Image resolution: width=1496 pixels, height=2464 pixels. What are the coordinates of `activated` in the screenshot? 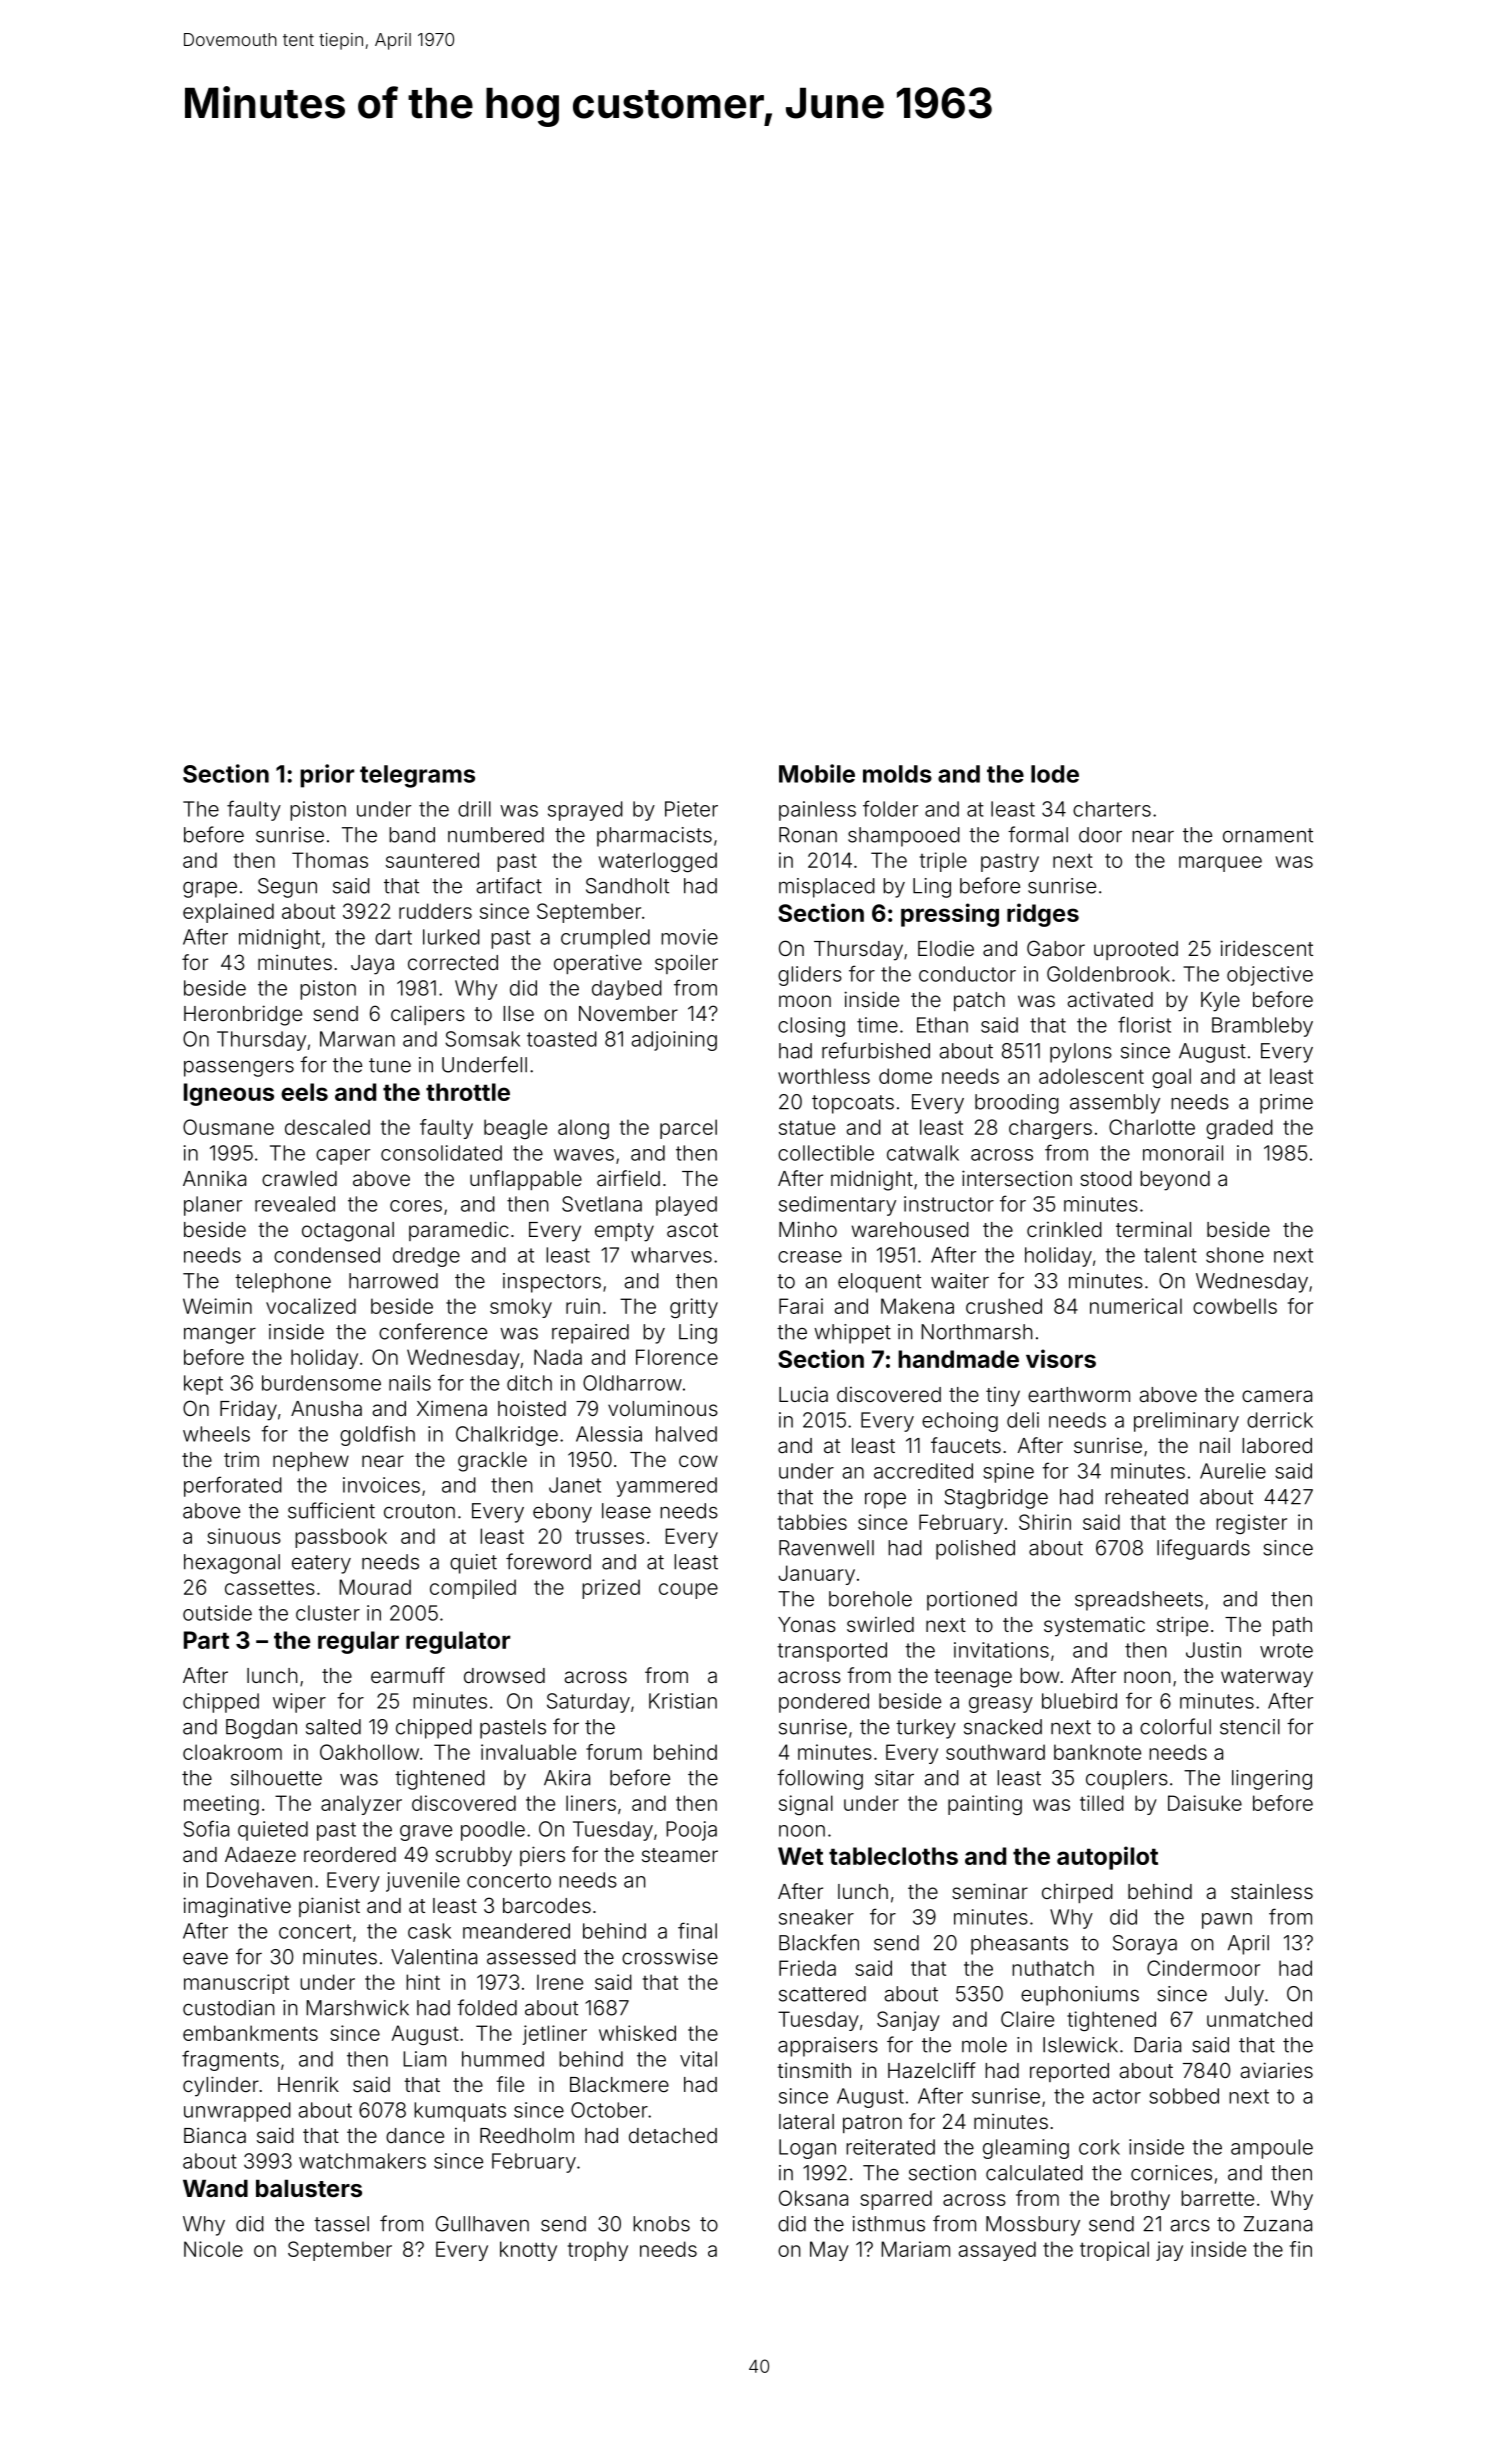 It's located at (1110, 999).
